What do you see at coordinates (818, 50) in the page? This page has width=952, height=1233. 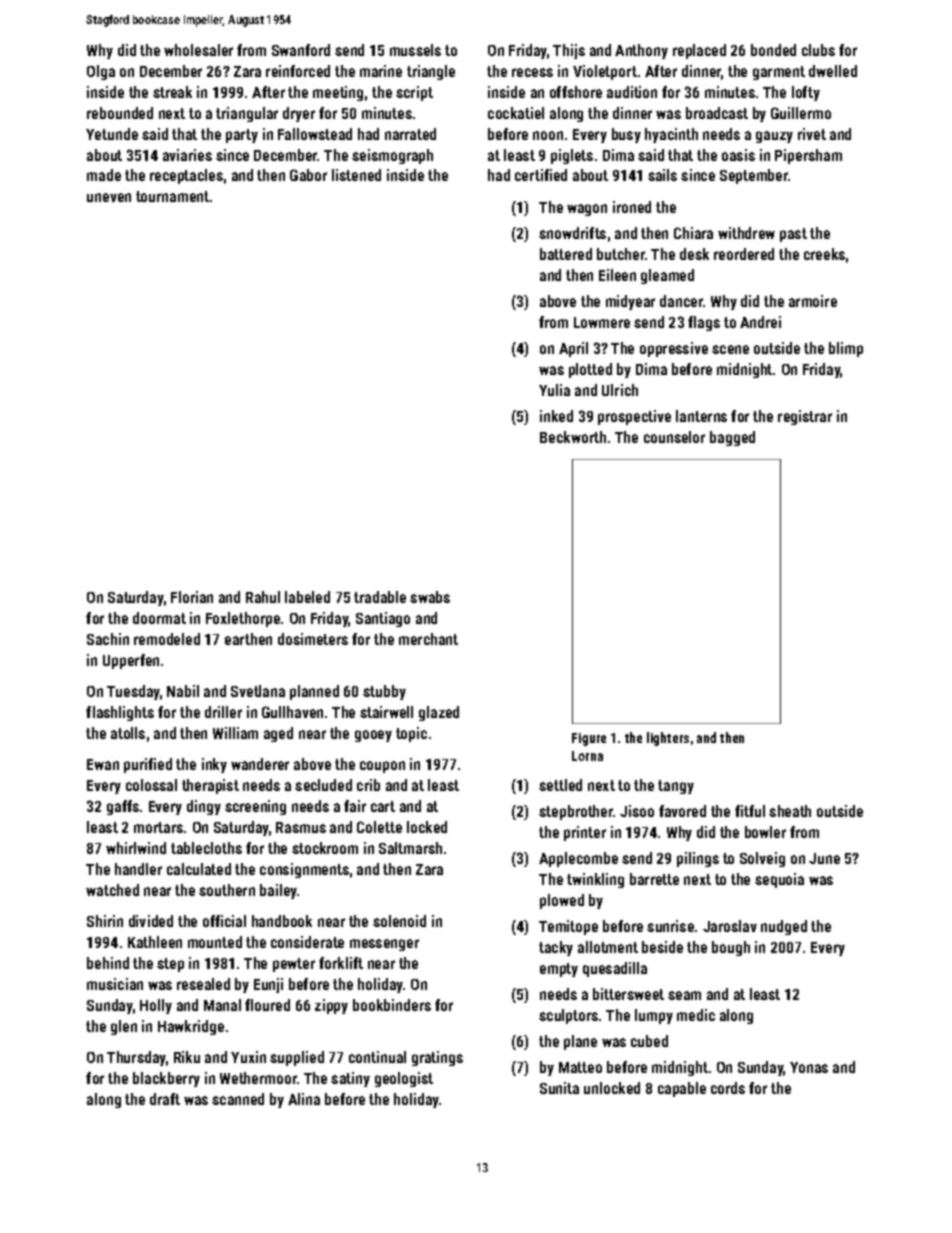 I see `clubs` at bounding box center [818, 50].
